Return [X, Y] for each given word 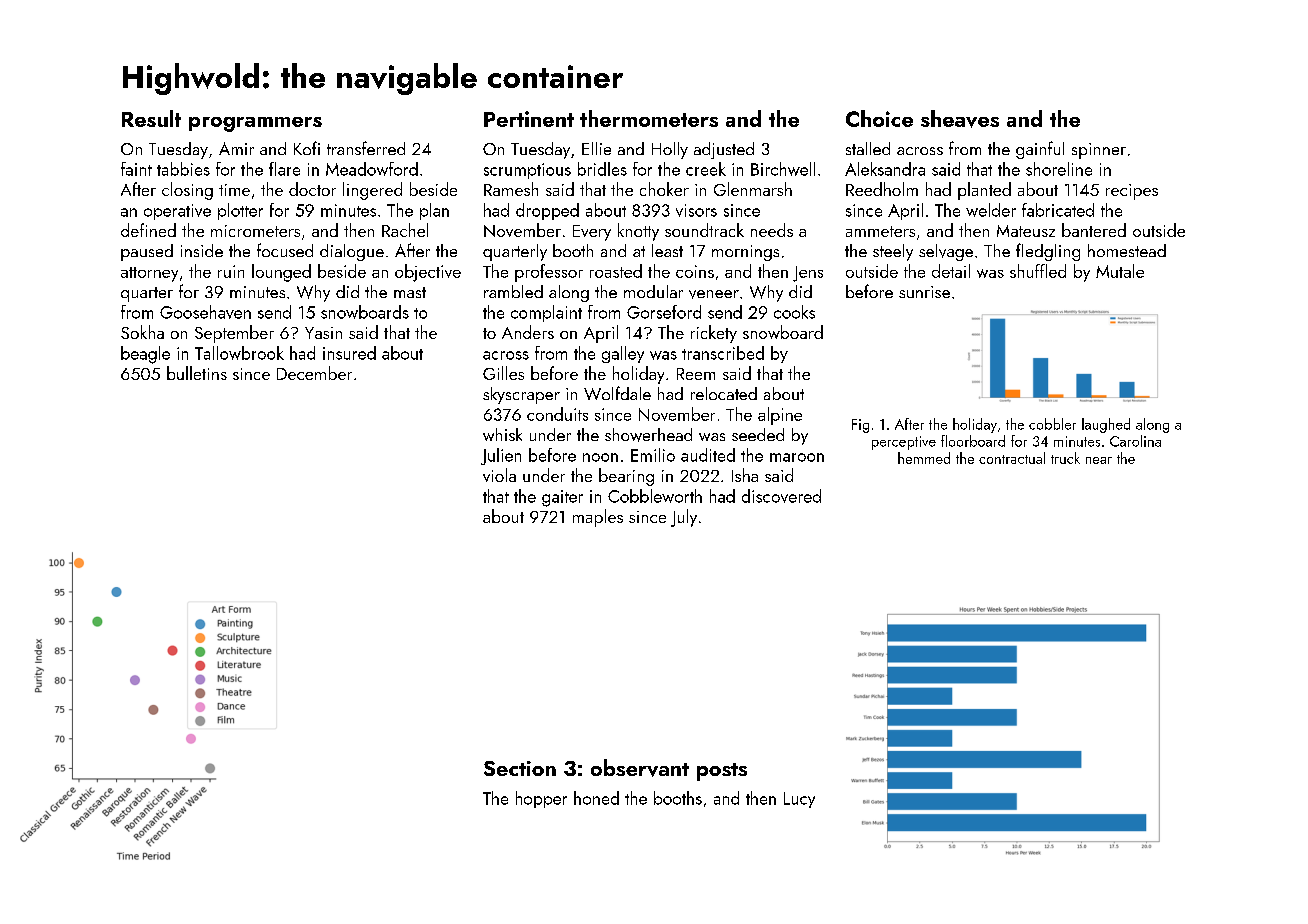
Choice [879, 118]
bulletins [197, 373]
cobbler [1052, 424]
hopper [541, 799]
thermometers [649, 118]
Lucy [799, 800]
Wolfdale [617, 393]
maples [598, 518]
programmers [255, 124]
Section [520, 768]
